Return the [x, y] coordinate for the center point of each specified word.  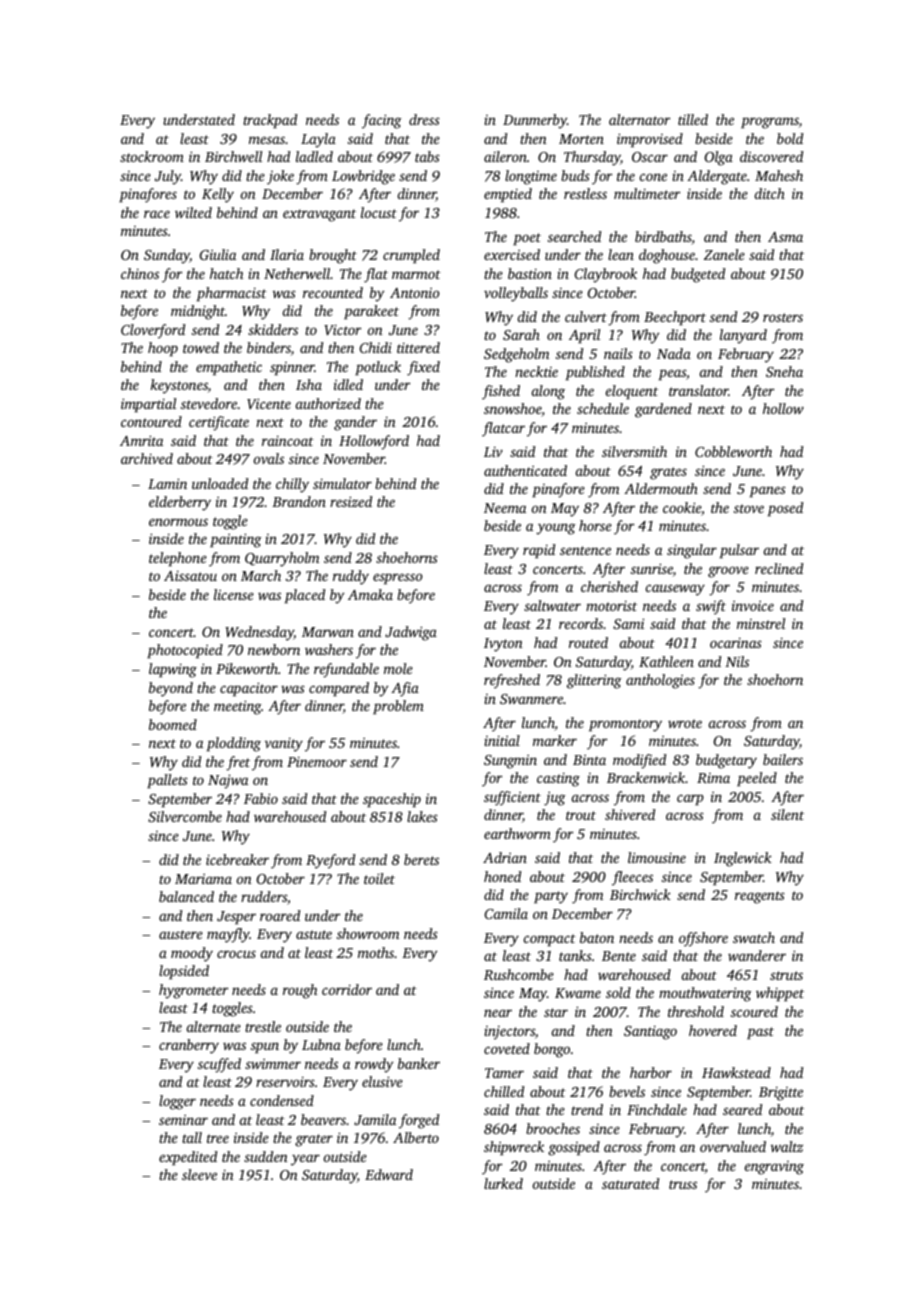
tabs [427, 156]
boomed [173, 724]
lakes [422, 816]
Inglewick [743, 859]
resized [351, 501]
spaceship [392, 800]
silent [787, 814]
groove [728, 572]
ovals [269, 458]
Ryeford [330, 861]
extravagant [319, 215]
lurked [503, 1183]
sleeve [199, 1174]
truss [683, 1184]
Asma [785, 237]
